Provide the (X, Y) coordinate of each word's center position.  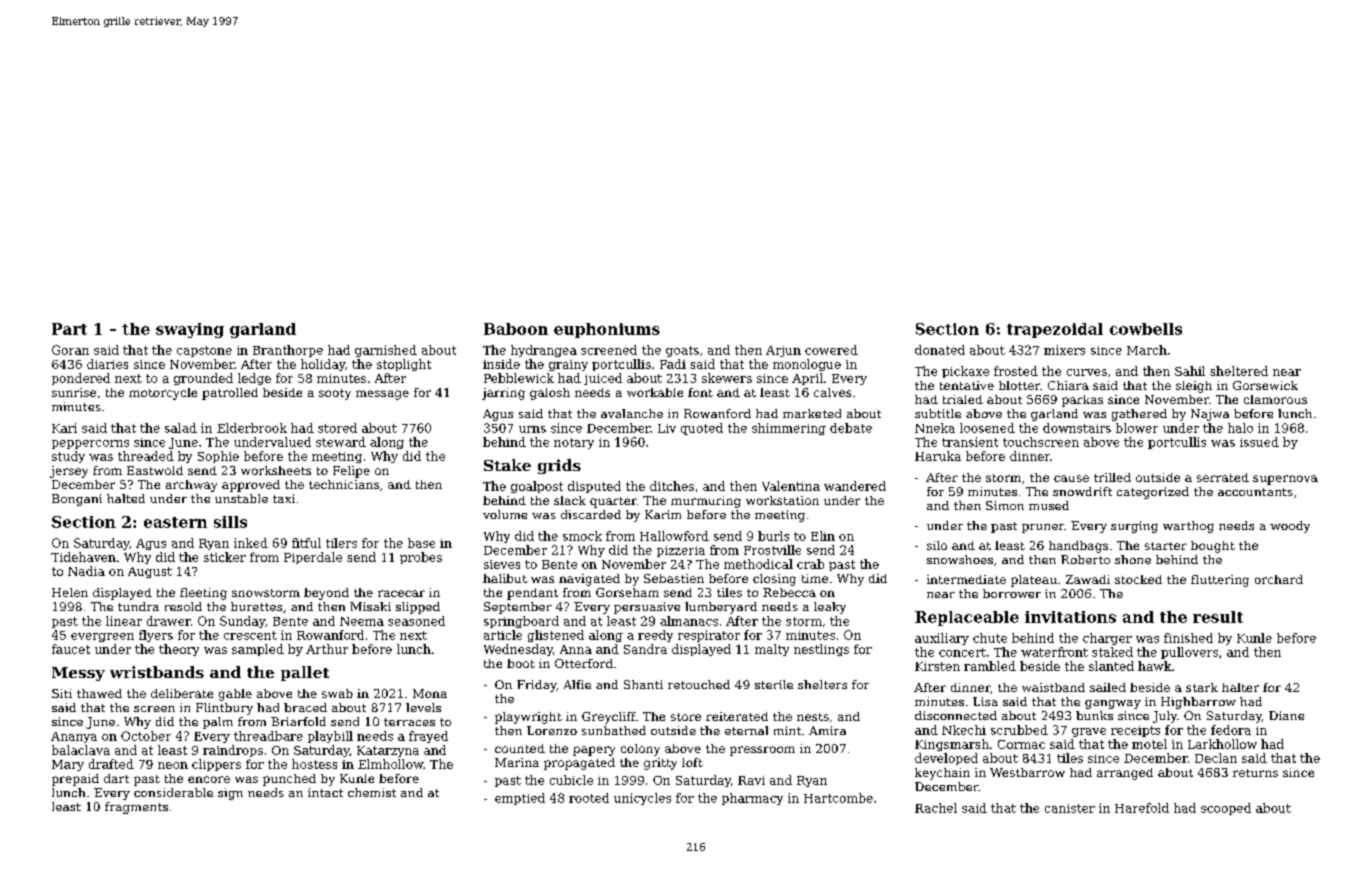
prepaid (75, 780)
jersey (69, 472)
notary (574, 443)
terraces (409, 722)
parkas (1082, 401)
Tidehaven (83, 557)
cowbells (1146, 329)
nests (813, 717)
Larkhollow (1222, 744)
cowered (831, 350)
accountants (1255, 492)
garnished (386, 351)
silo (937, 545)
